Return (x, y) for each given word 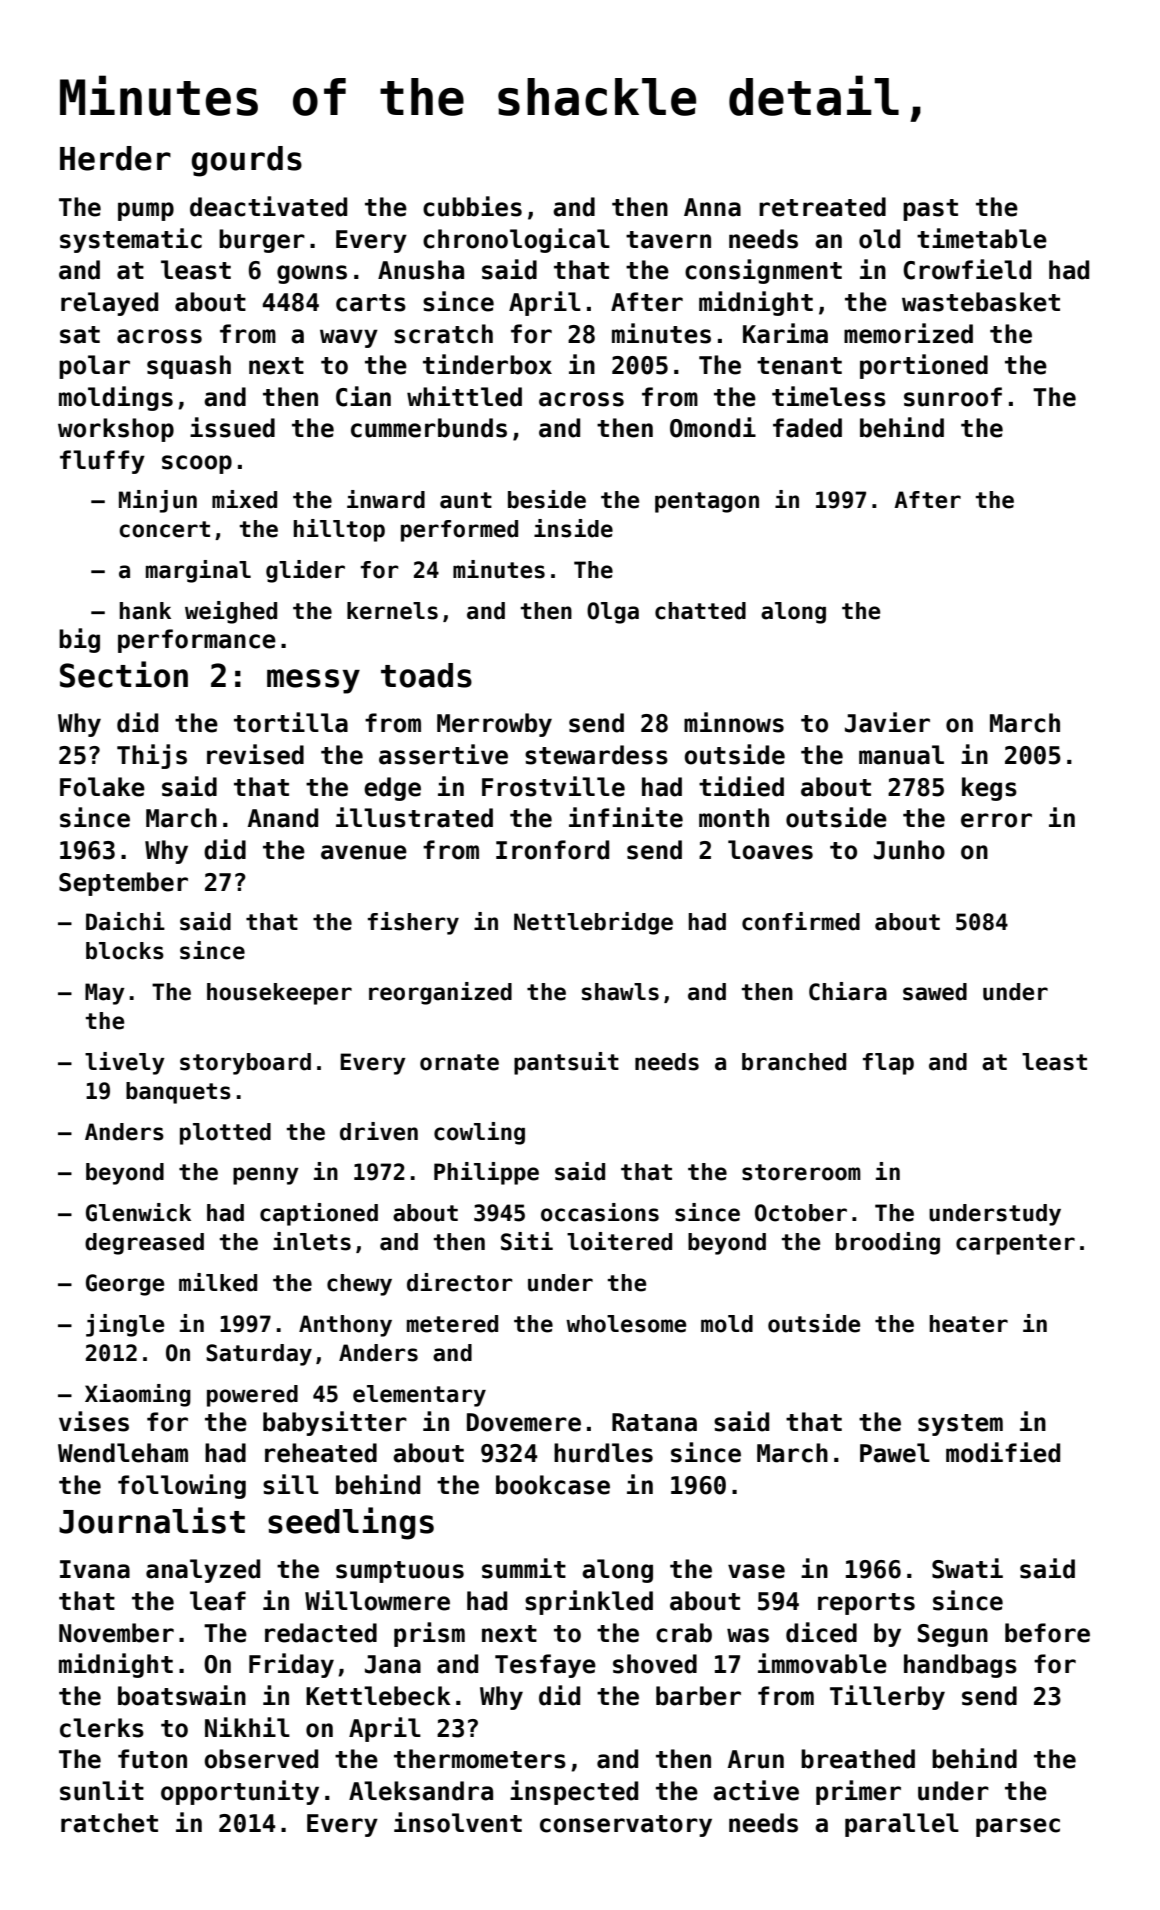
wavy (349, 338)
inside (573, 528)
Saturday (259, 1355)
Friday (291, 1665)
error (996, 820)
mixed (244, 499)
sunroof (953, 397)
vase (756, 1571)
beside (547, 499)
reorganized (440, 993)
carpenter (1015, 1244)
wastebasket (981, 302)
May (105, 994)
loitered (619, 1241)
